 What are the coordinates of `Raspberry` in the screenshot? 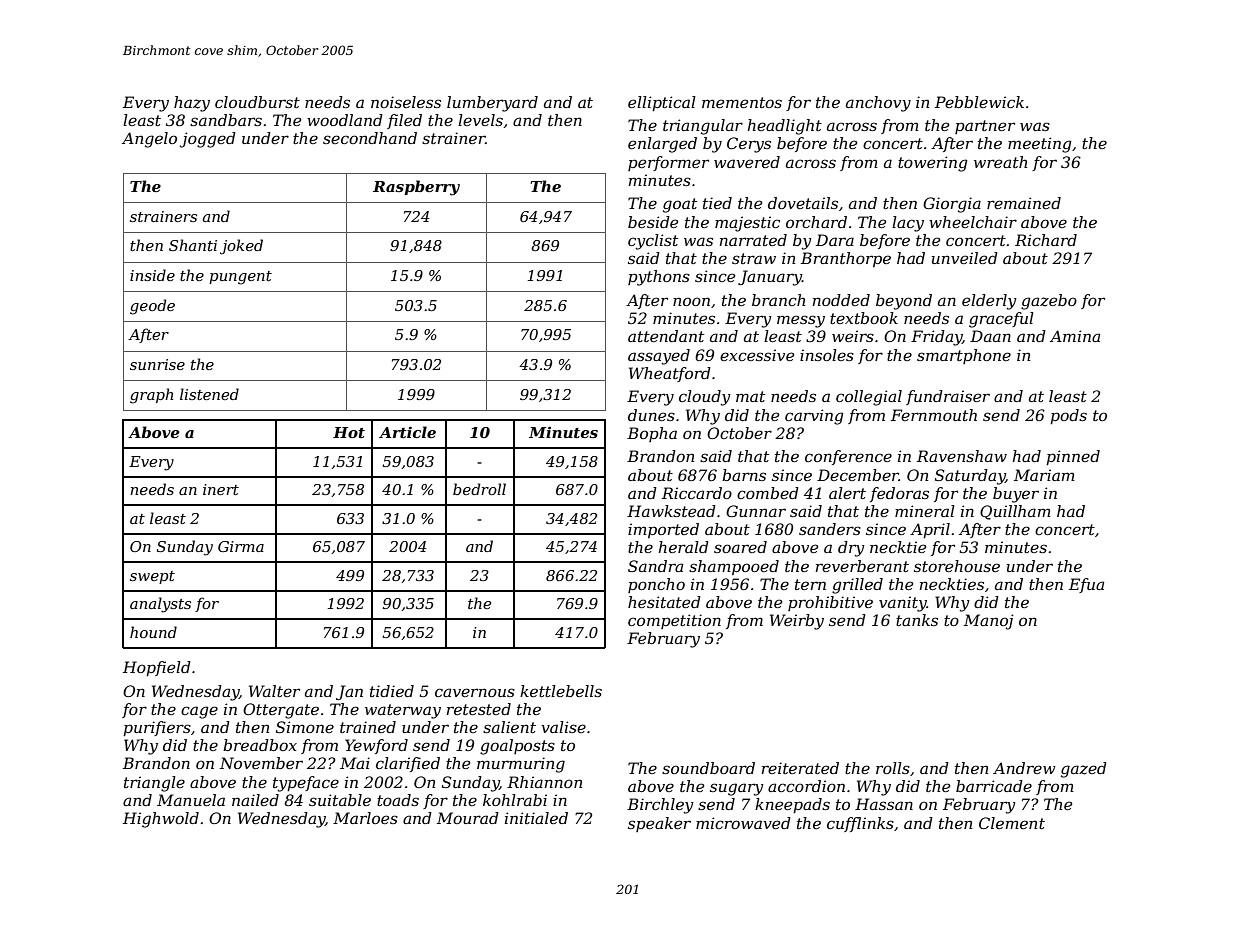 It's located at (416, 188).
